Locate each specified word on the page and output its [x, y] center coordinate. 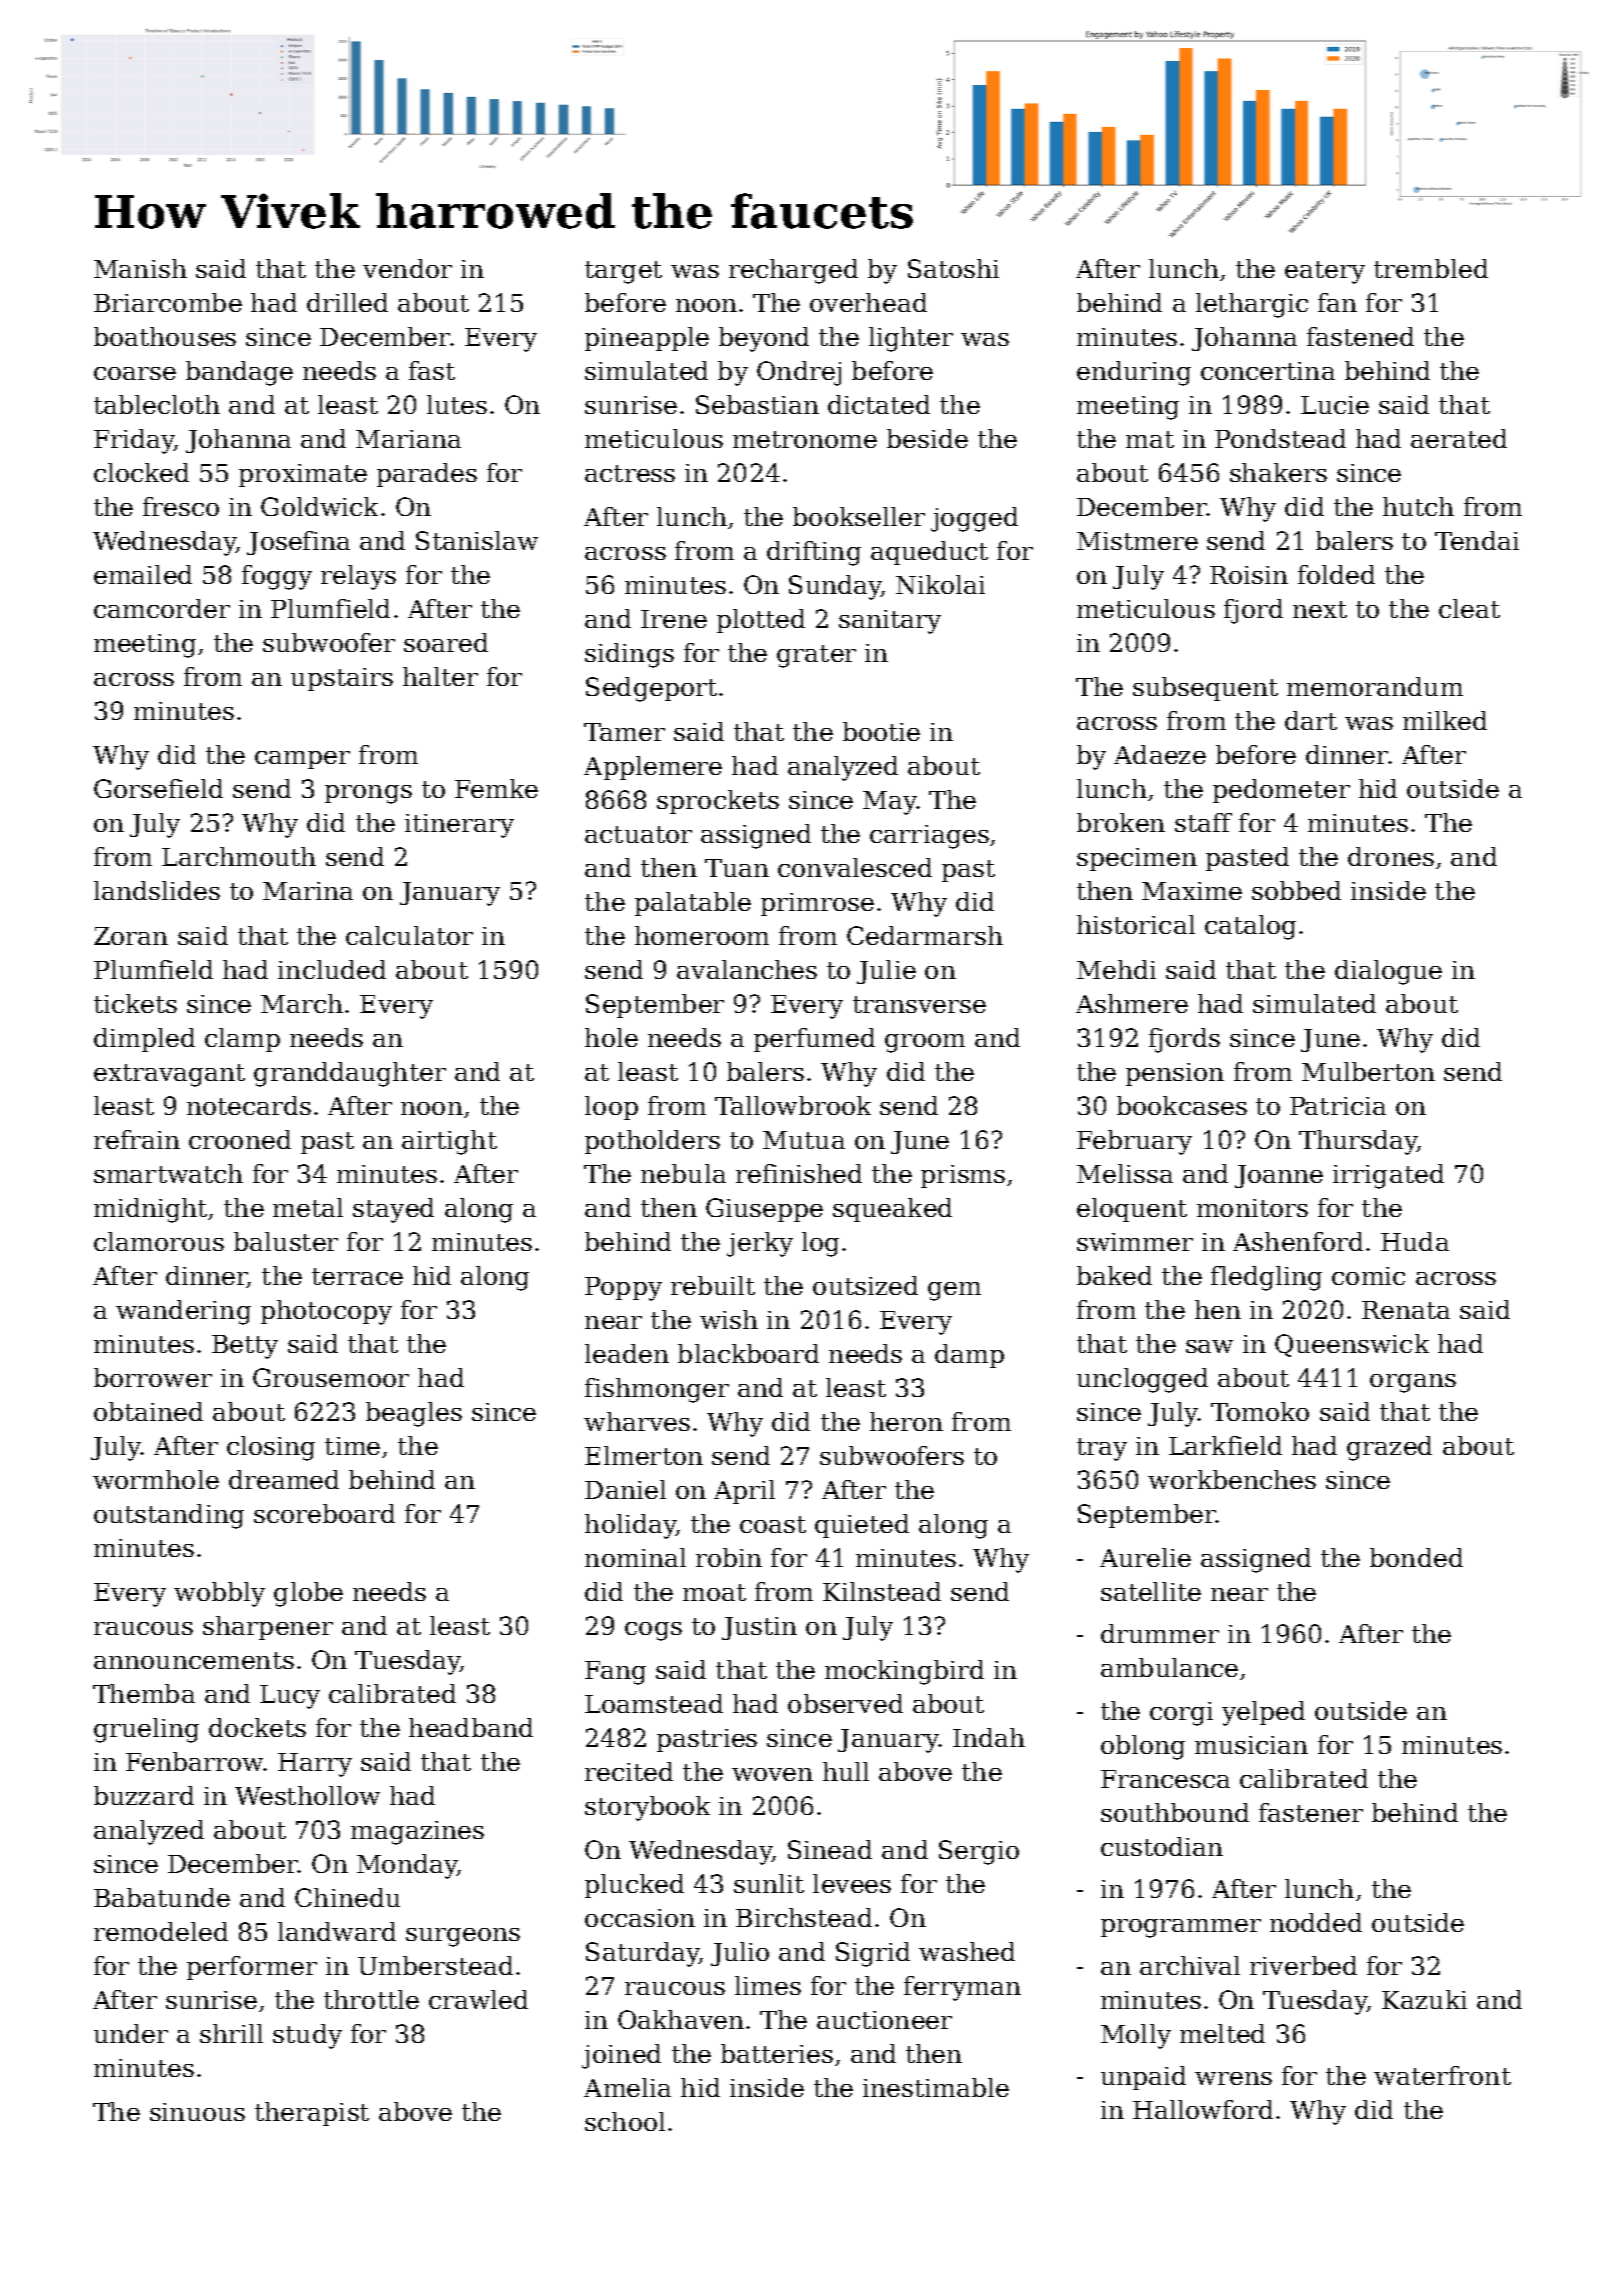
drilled [347, 302]
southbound [1175, 1812]
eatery [1325, 272]
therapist [312, 2114]
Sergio [979, 1852]
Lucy [290, 1697]
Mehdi [1116, 969]
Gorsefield [158, 788]
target [623, 272]
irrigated [1388, 1176]
